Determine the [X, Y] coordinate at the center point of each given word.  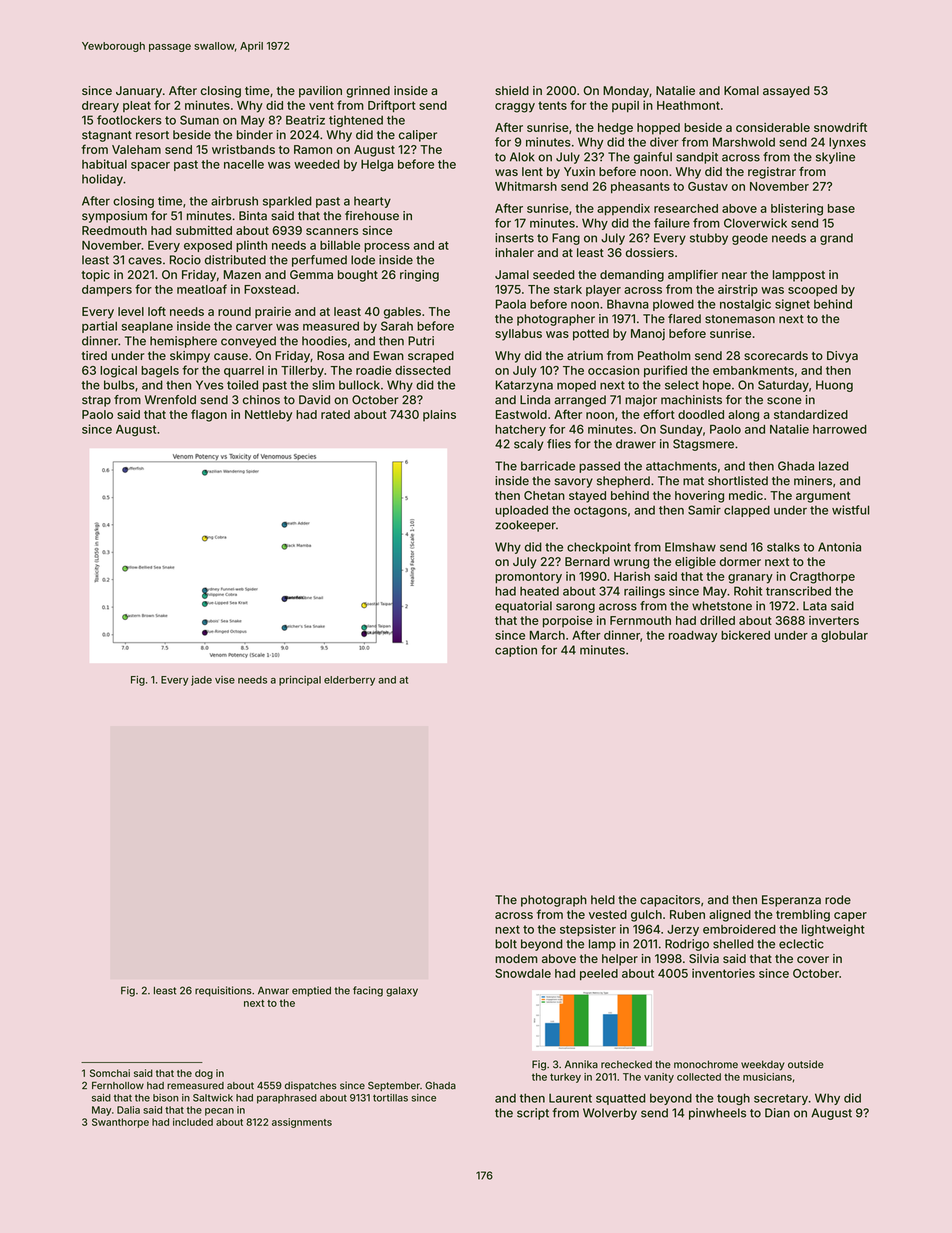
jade [201, 681]
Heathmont [688, 105]
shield [512, 90]
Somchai [110, 1073]
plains [439, 416]
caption [516, 651]
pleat [137, 106]
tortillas [390, 1098]
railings [644, 592]
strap [96, 401]
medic [746, 495]
